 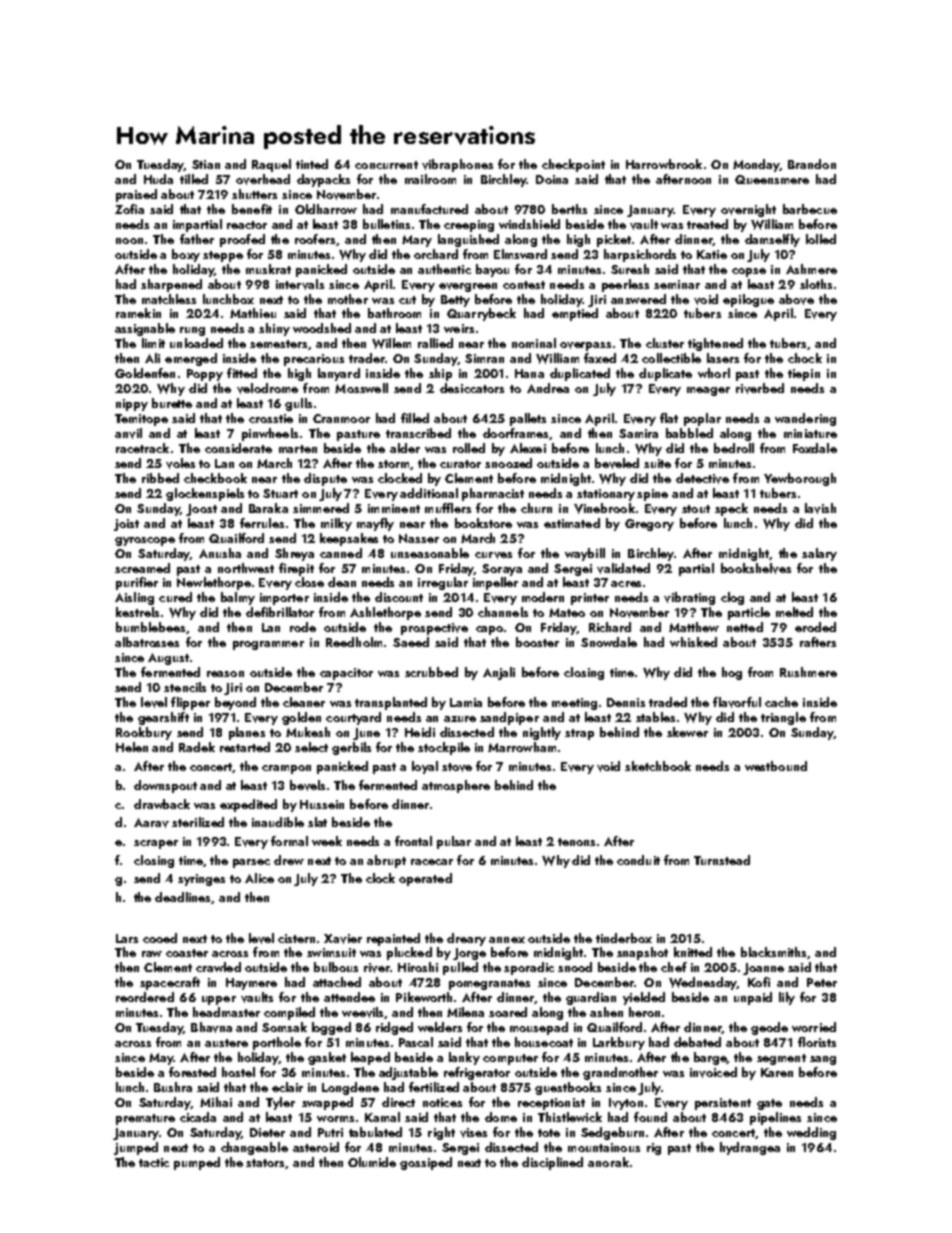 I want to click on Gregory, so click(x=649, y=525).
